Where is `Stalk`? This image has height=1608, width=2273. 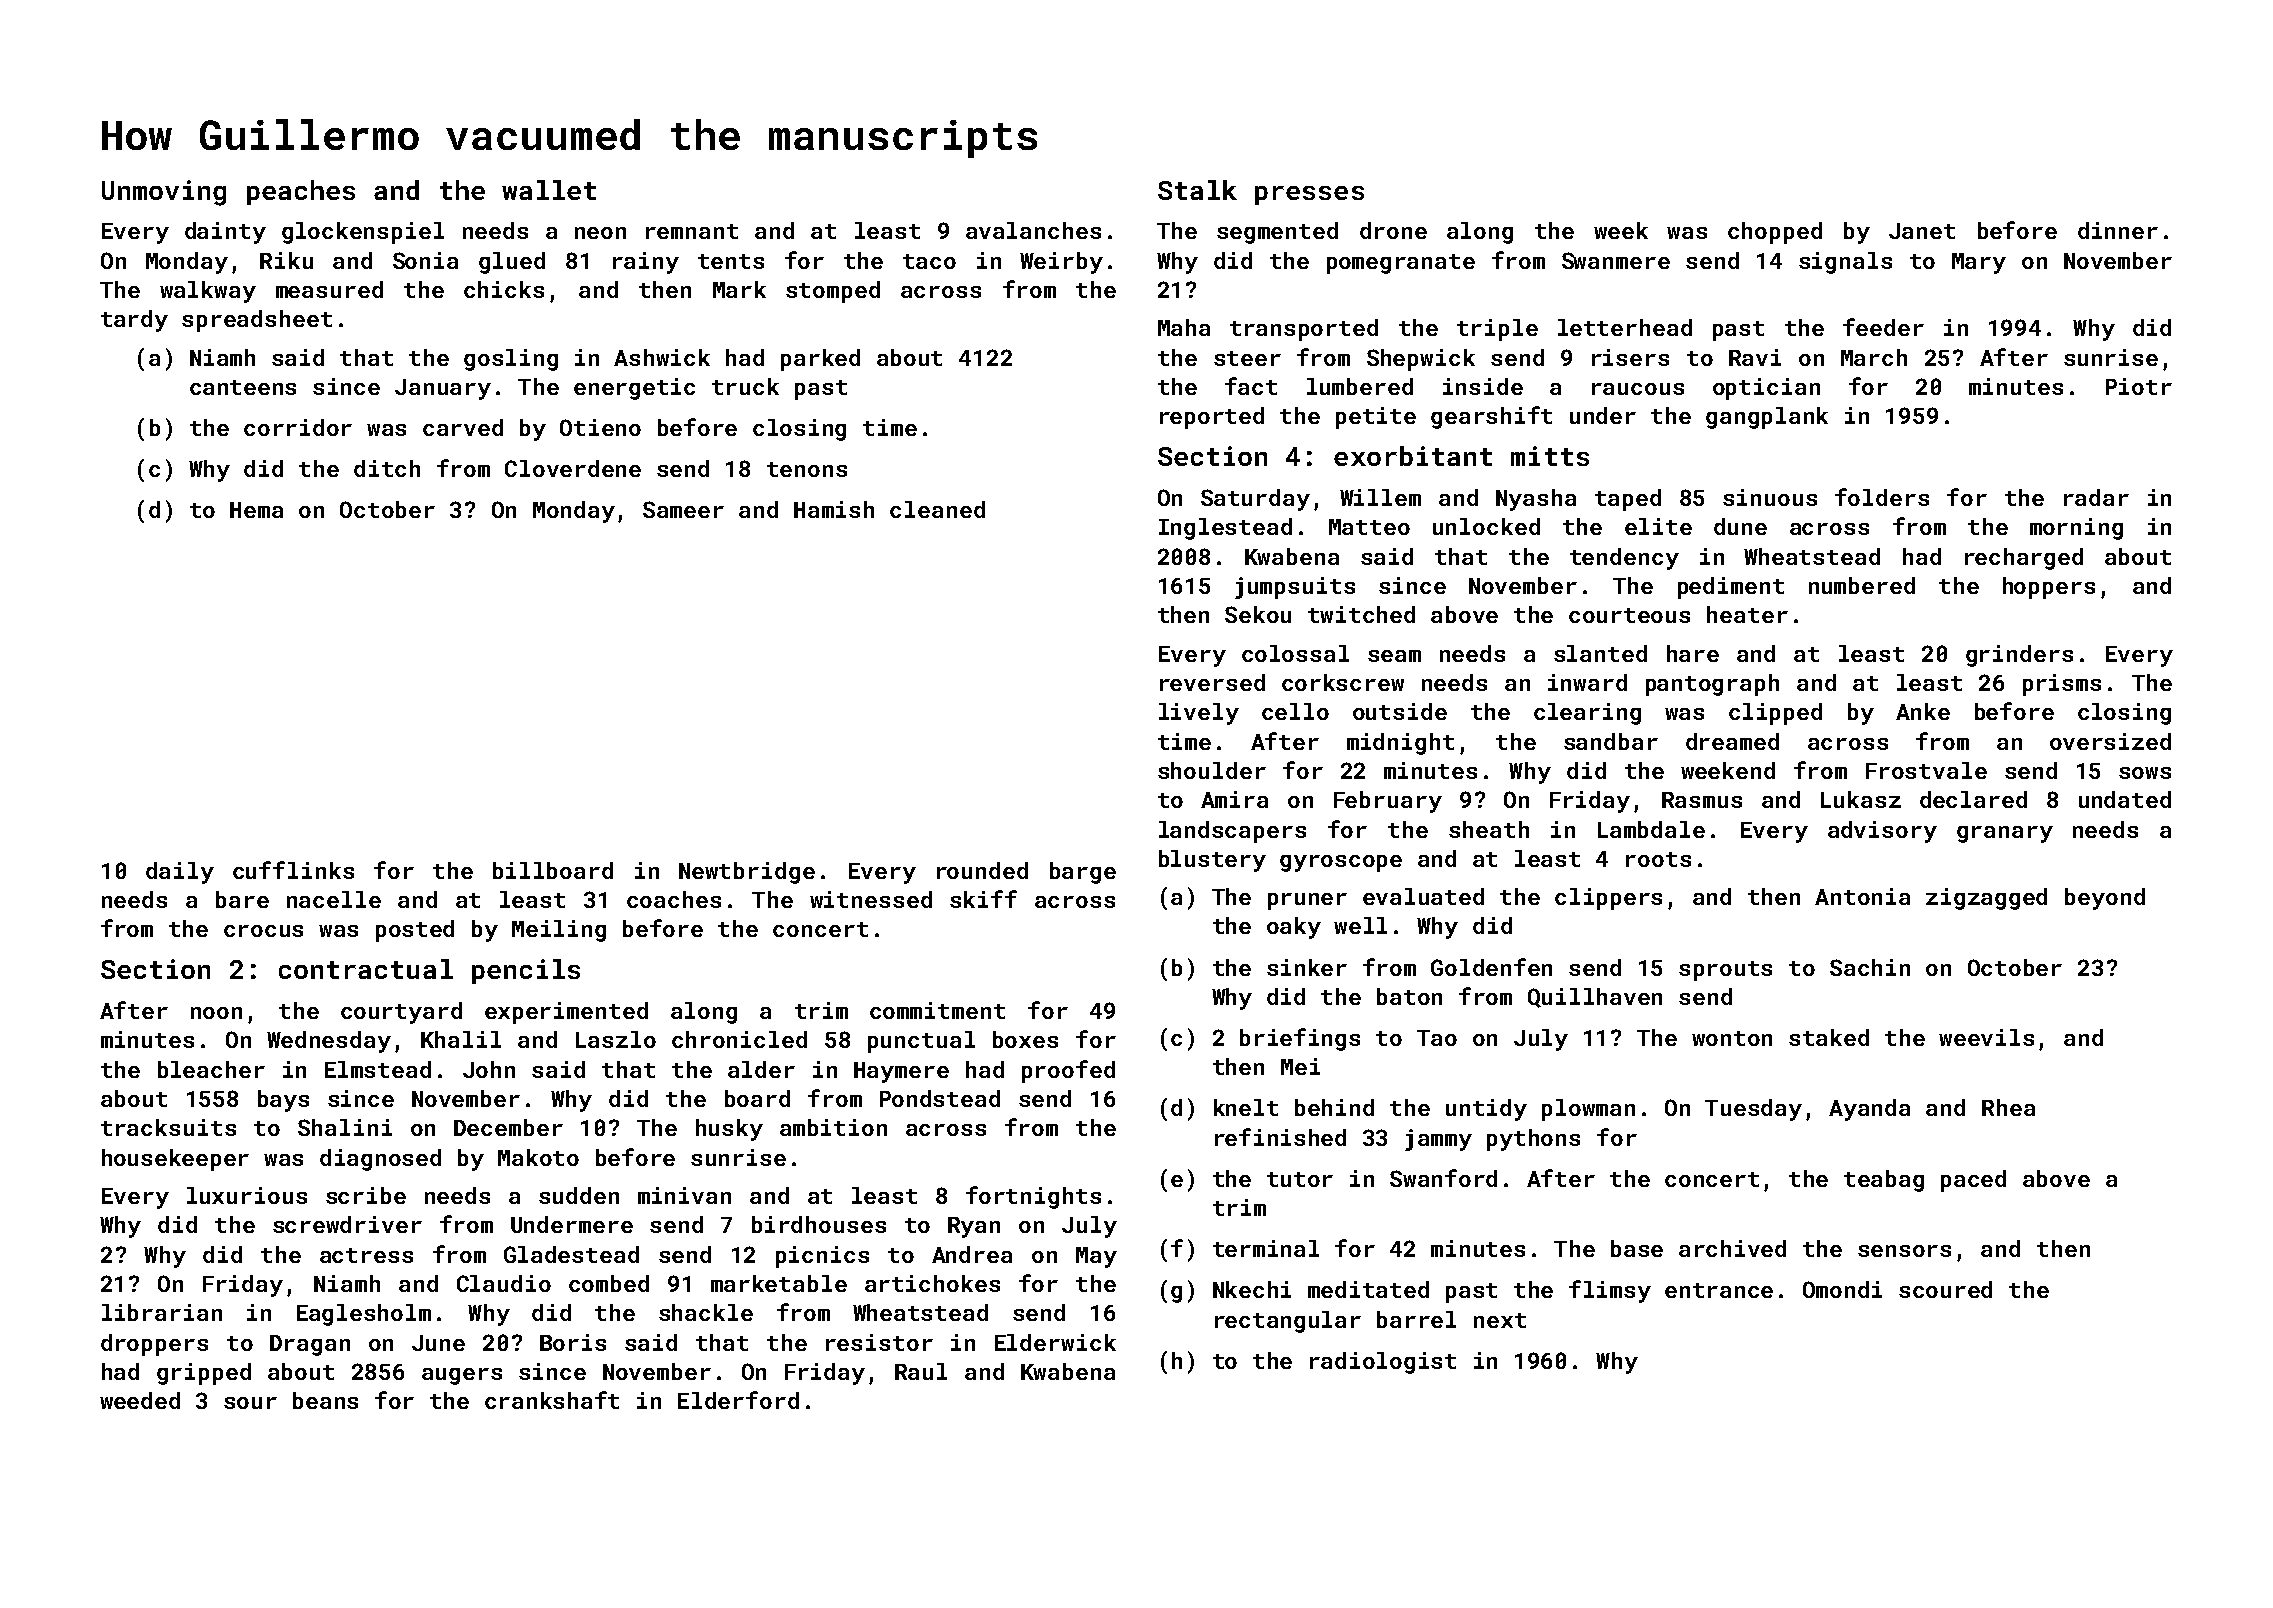
Stalk is located at coordinates (1197, 190).
